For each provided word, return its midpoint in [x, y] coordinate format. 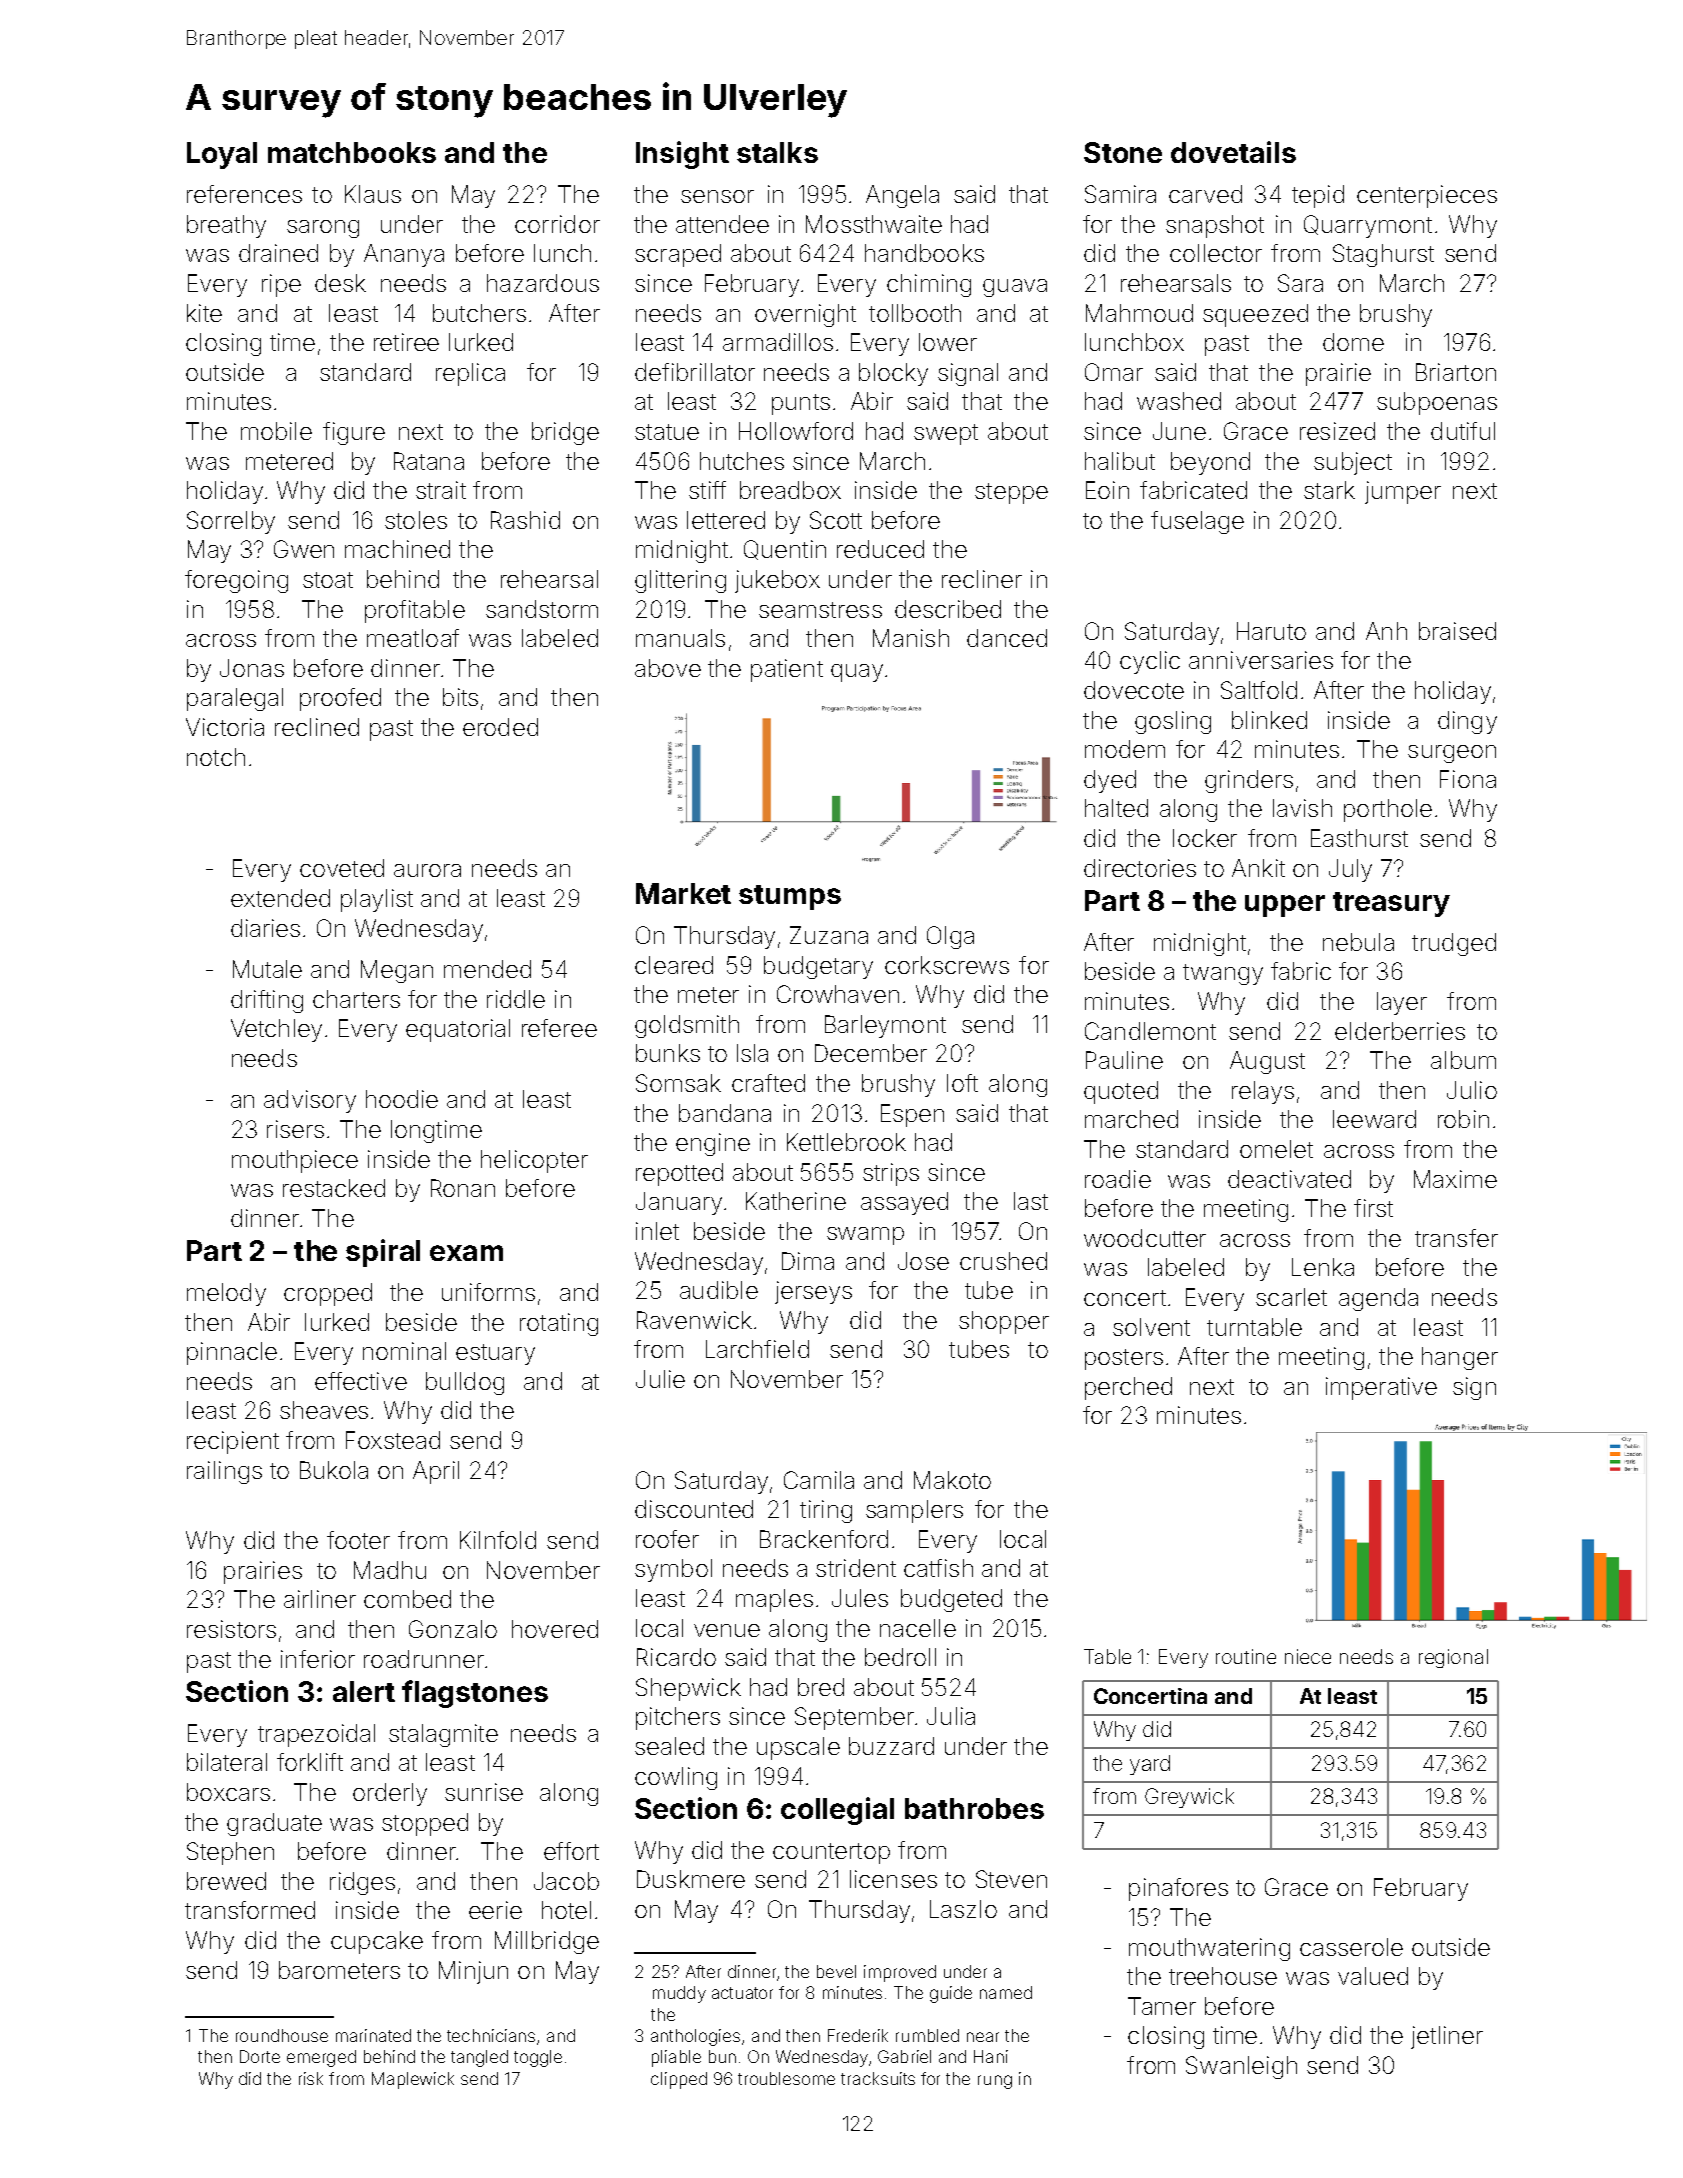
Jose [923, 1261]
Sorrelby [231, 522]
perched [1128, 1388]
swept [946, 434]
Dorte [260, 2056]
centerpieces [1427, 196]
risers [295, 1129]
